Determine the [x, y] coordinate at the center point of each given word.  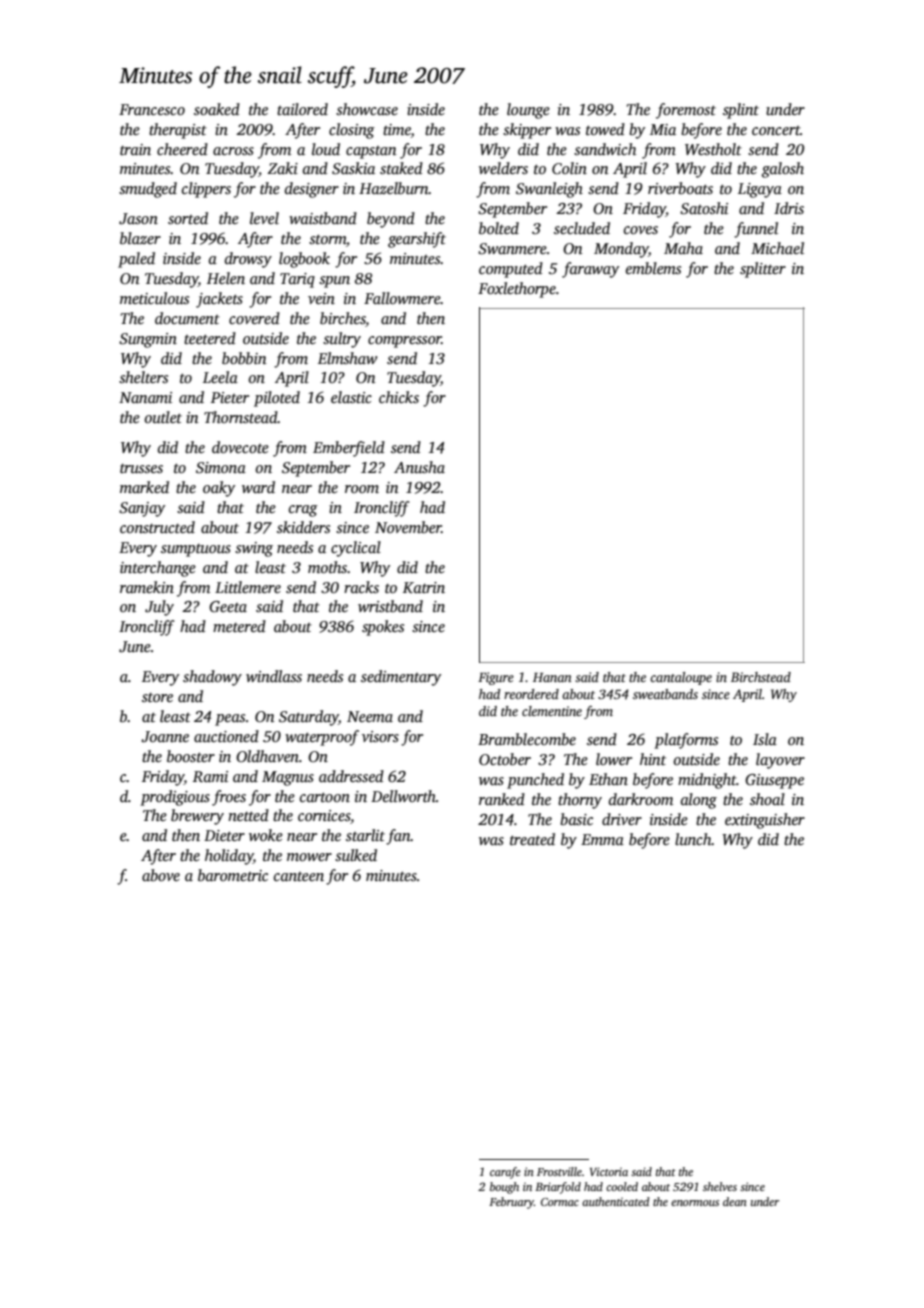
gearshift [417, 240]
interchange [158, 569]
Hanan [552, 677]
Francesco [152, 110]
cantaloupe [681, 678]
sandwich [605, 149]
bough [504, 1188]
